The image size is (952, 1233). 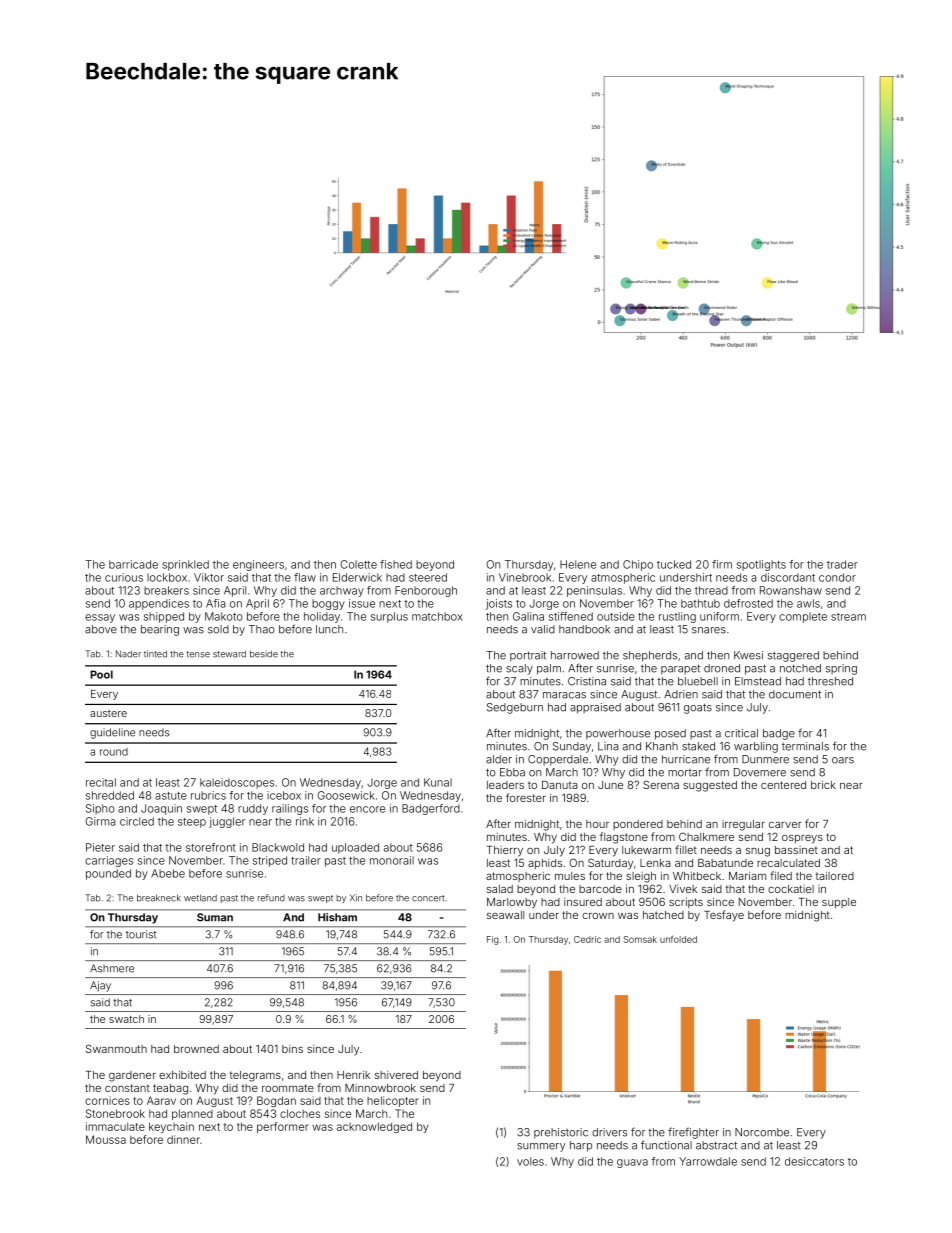 What do you see at coordinates (133, 564) in the screenshot?
I see `barricade` at bounding box center [133, 564].
